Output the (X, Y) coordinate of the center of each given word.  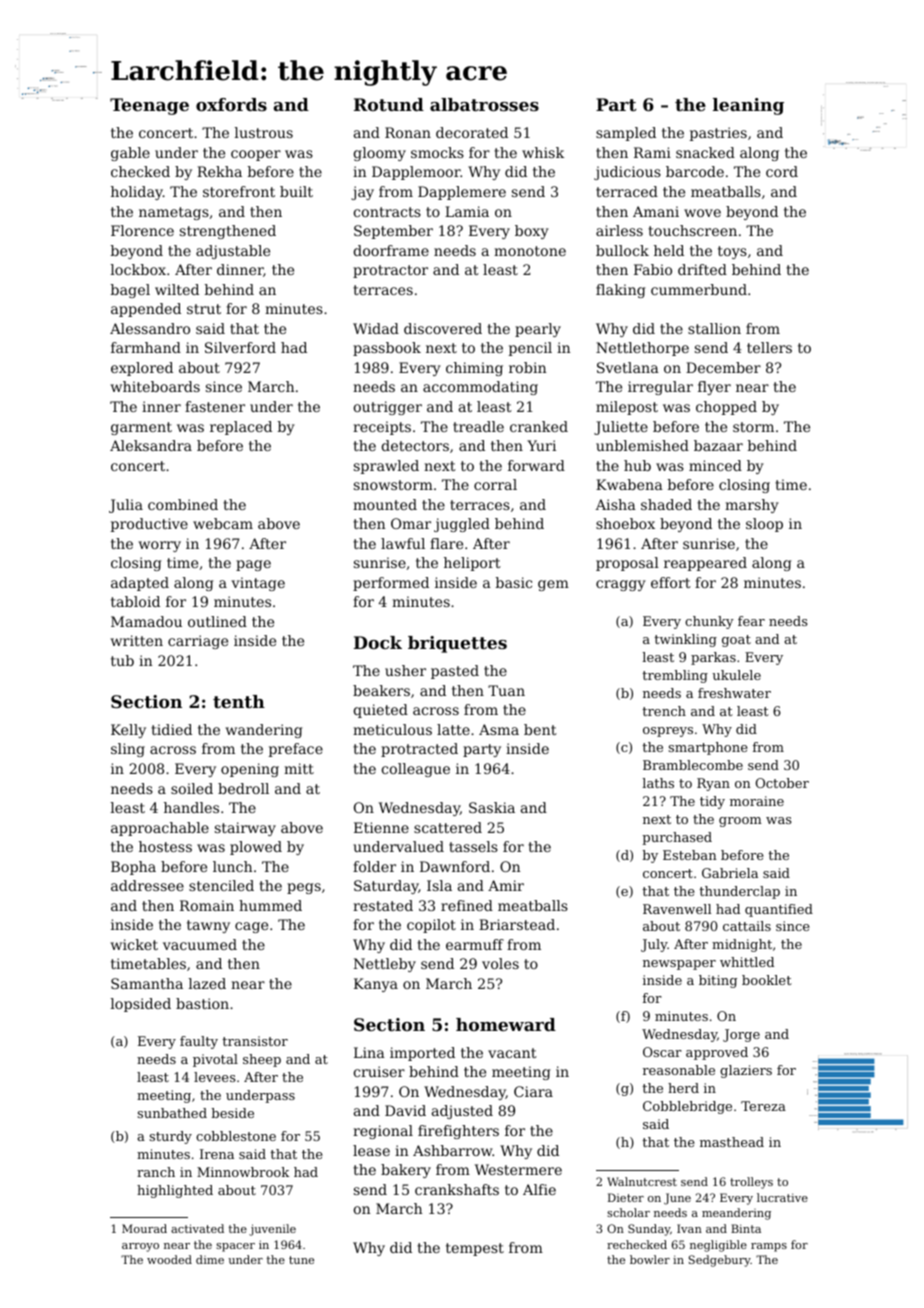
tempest (475, 1249)
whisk (543, 152)
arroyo (140, 1247)
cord (782, 171)
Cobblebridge (687, 1107)
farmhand (146, 347)
